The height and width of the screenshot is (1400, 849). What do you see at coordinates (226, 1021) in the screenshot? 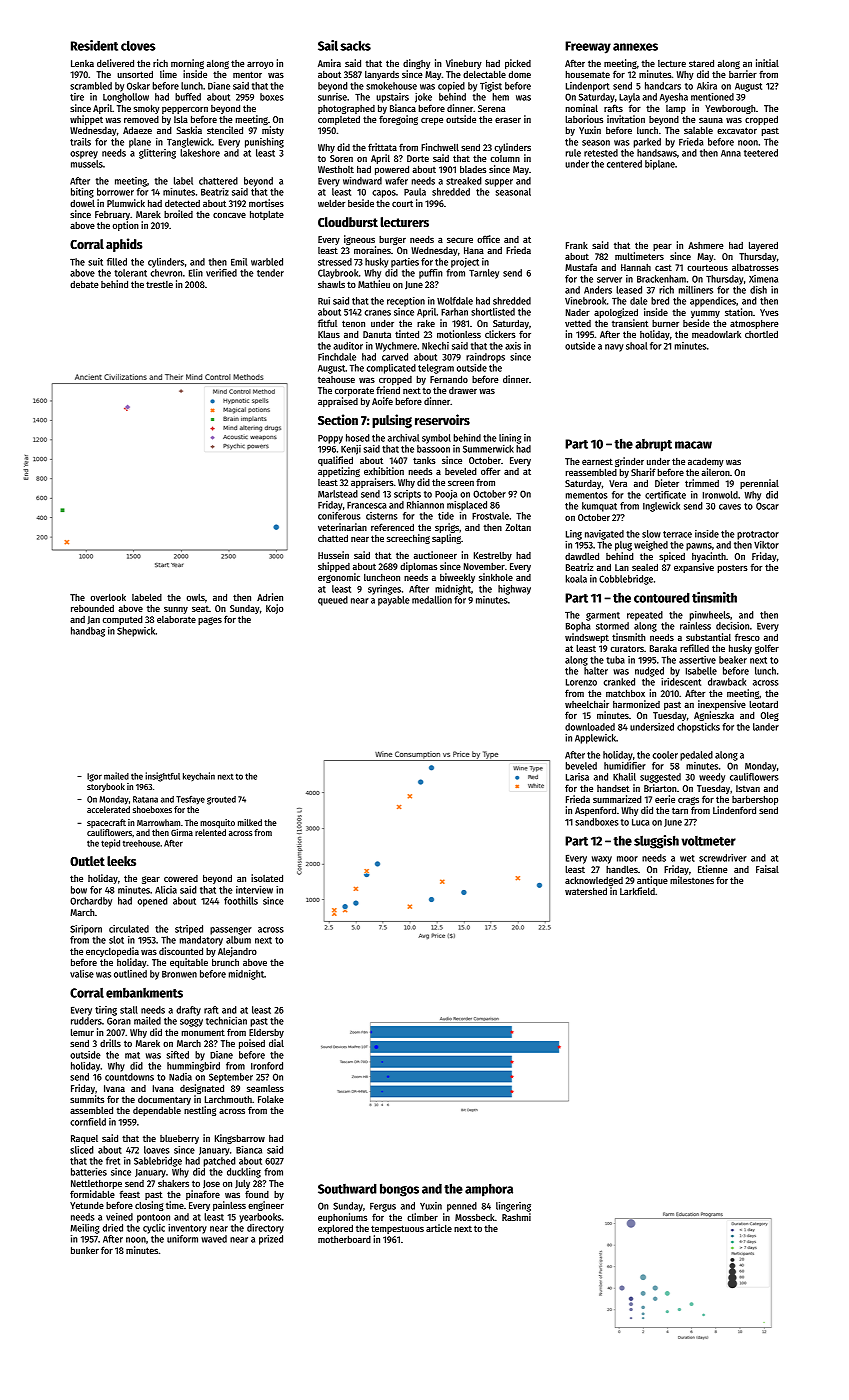
I see `technician` at bounding box center [226, 1021].
